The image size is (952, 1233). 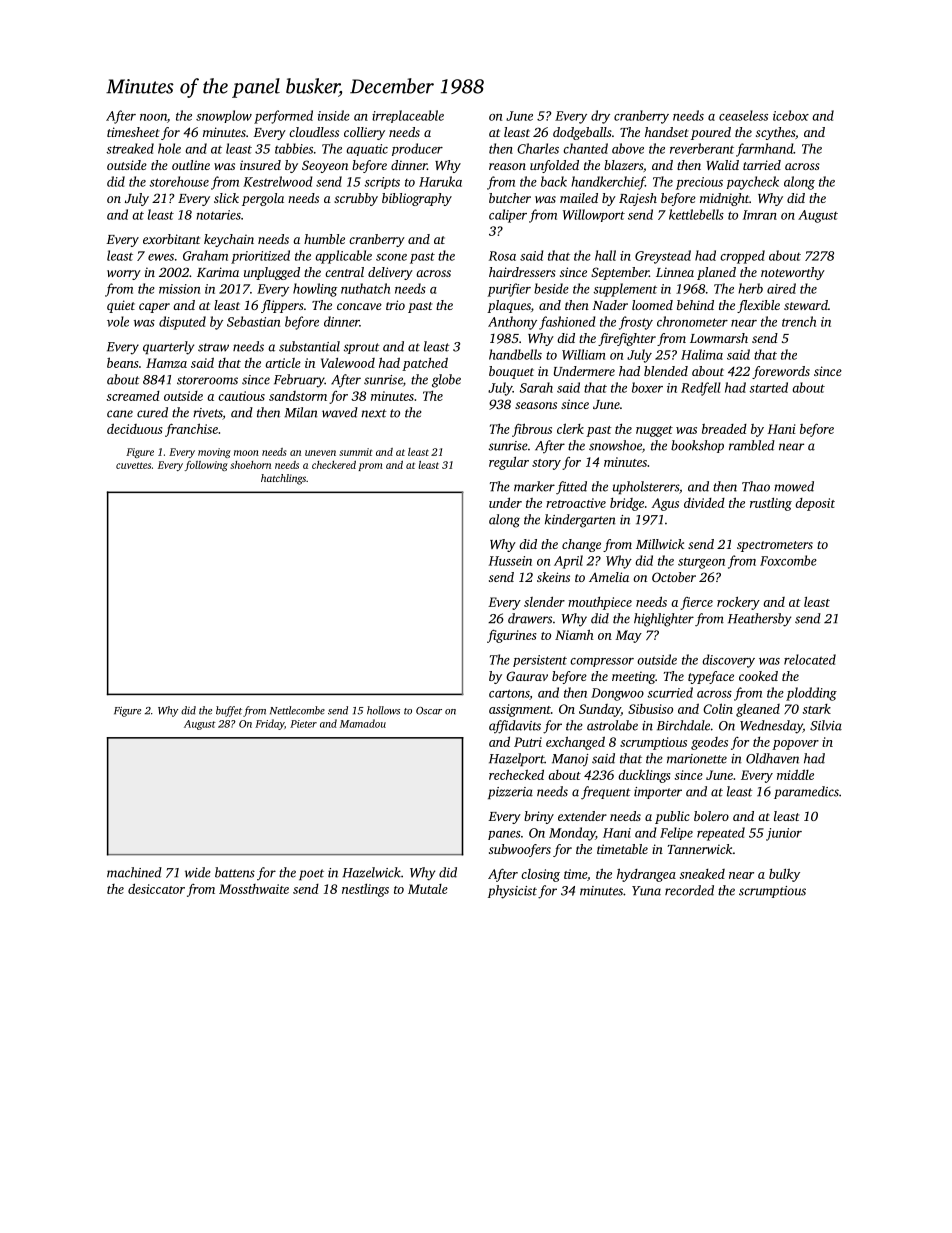 What do you see at coordinates (600, 117) in the document?
I see `dry` at bounding box center [600, 117].
